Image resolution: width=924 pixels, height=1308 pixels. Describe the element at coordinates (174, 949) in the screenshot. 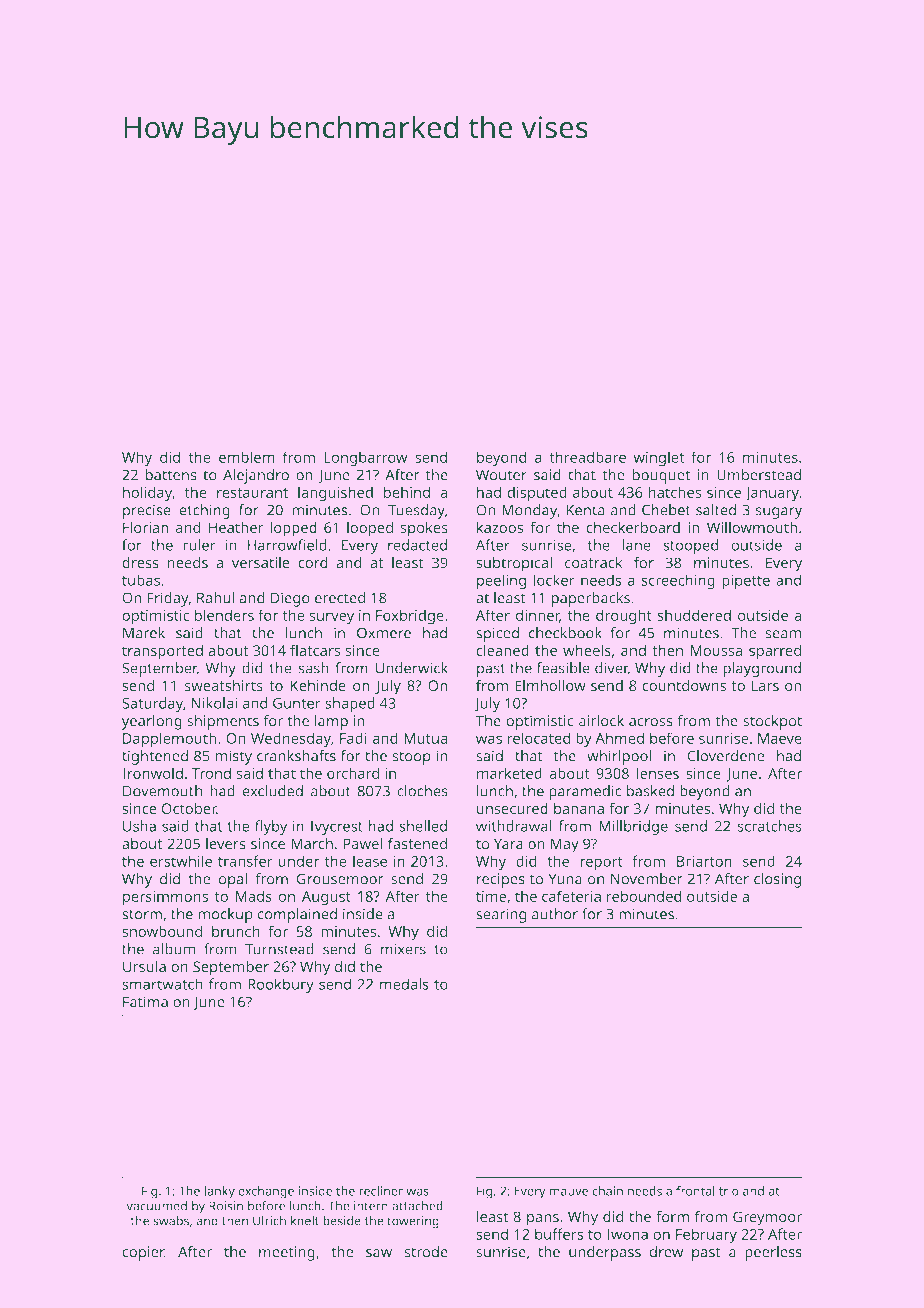

I see `album` at that location.
